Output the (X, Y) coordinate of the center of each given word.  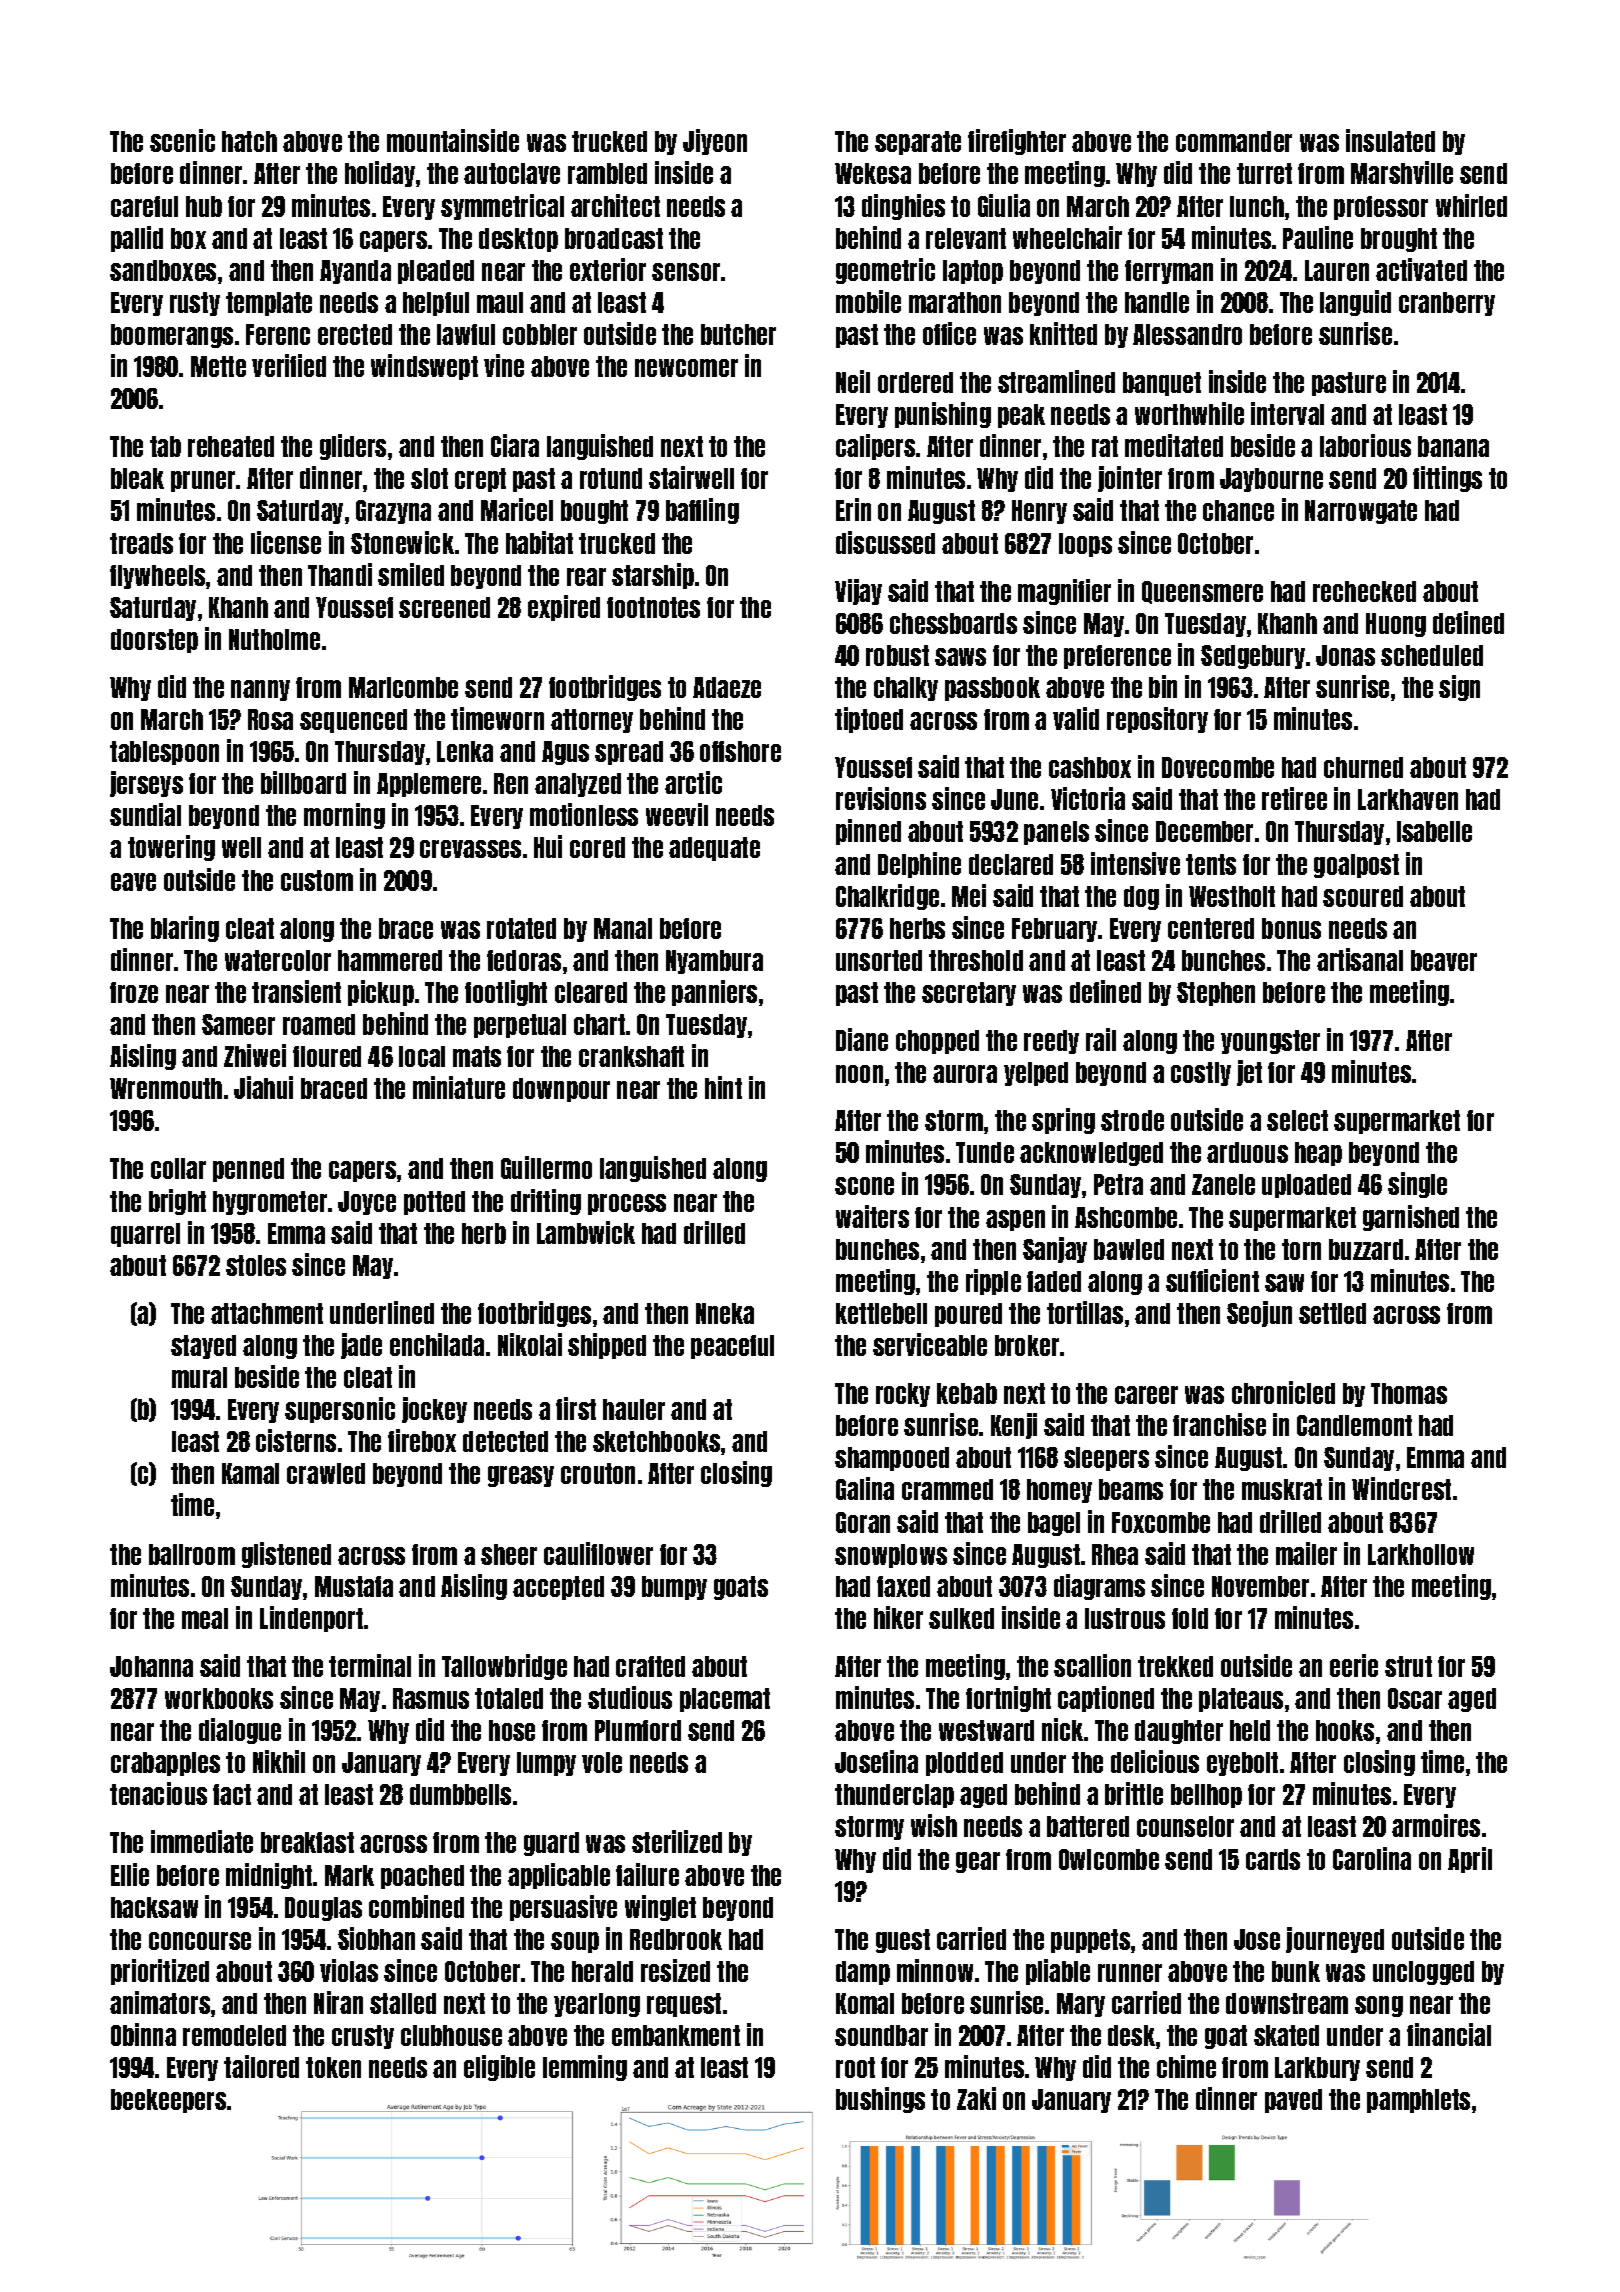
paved (1293, 2101)
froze (134, 992)
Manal (623, 928)
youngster (1270, 1042)
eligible (499, 2068)
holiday (380, 174)
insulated (1390, 140)
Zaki (976, 2098)
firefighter (1017, 142)
